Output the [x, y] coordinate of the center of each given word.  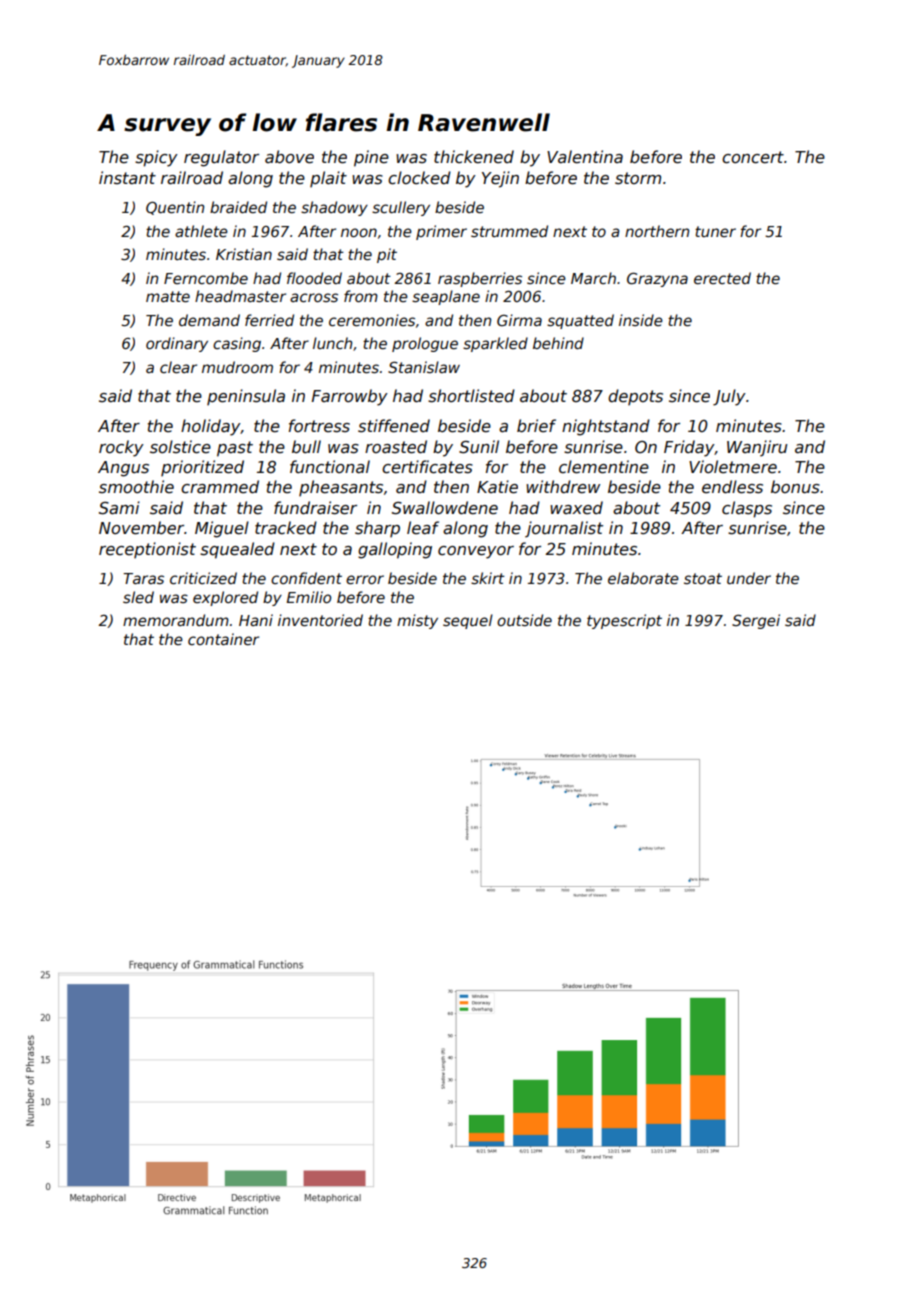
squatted [580, 321]
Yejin [500, 179]
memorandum [176, 620]
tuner [715, 231]
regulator [221, 158]
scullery [401, 208]
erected [722, 278]
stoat [703, 578]
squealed [237, 550]
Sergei [756, 621]
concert [753, 157]
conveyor [476, 552]
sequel [468, 621]
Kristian [244, 254]
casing [237, 344]
